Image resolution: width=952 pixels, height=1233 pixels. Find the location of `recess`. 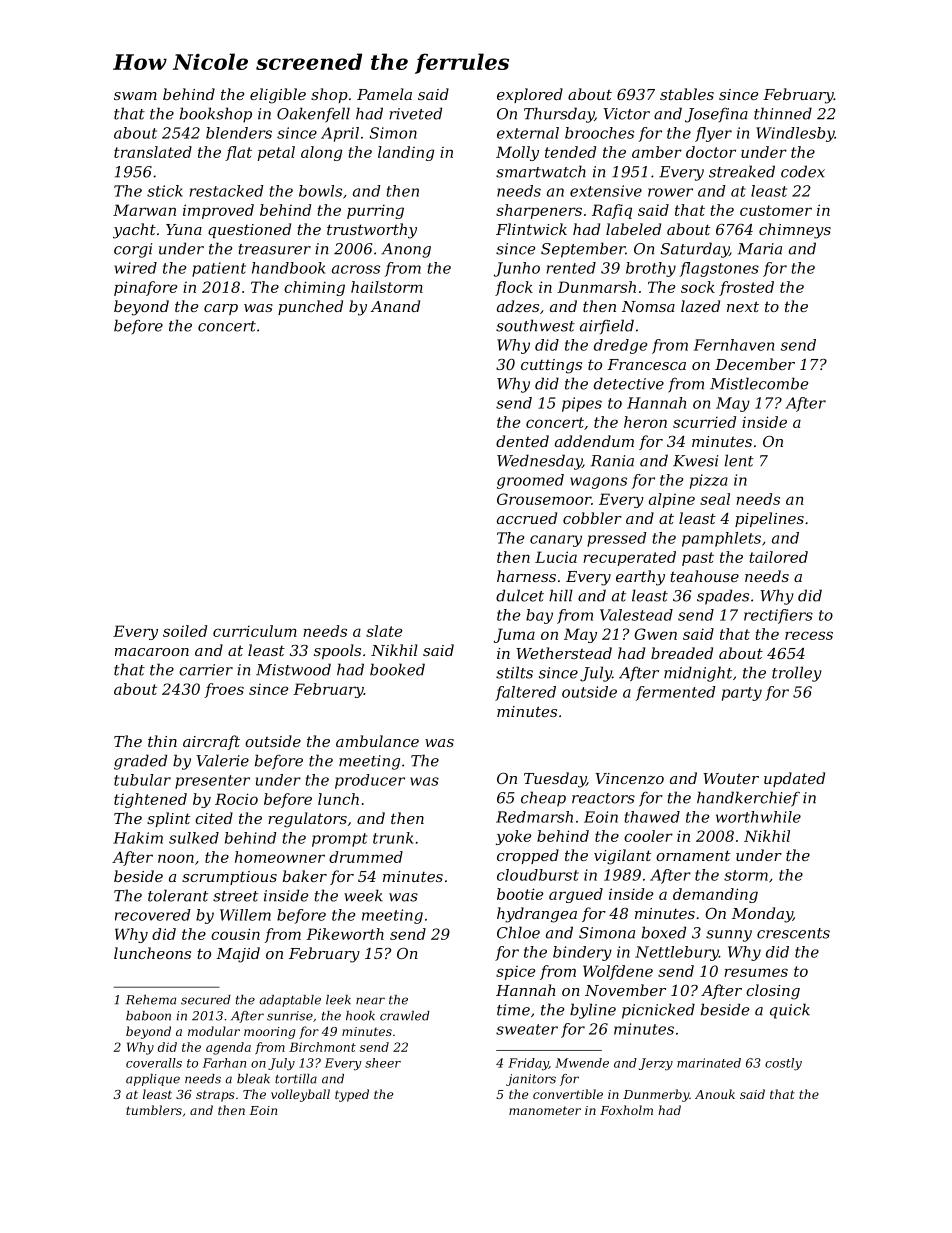

recess is located at coordinates (809, 635).
